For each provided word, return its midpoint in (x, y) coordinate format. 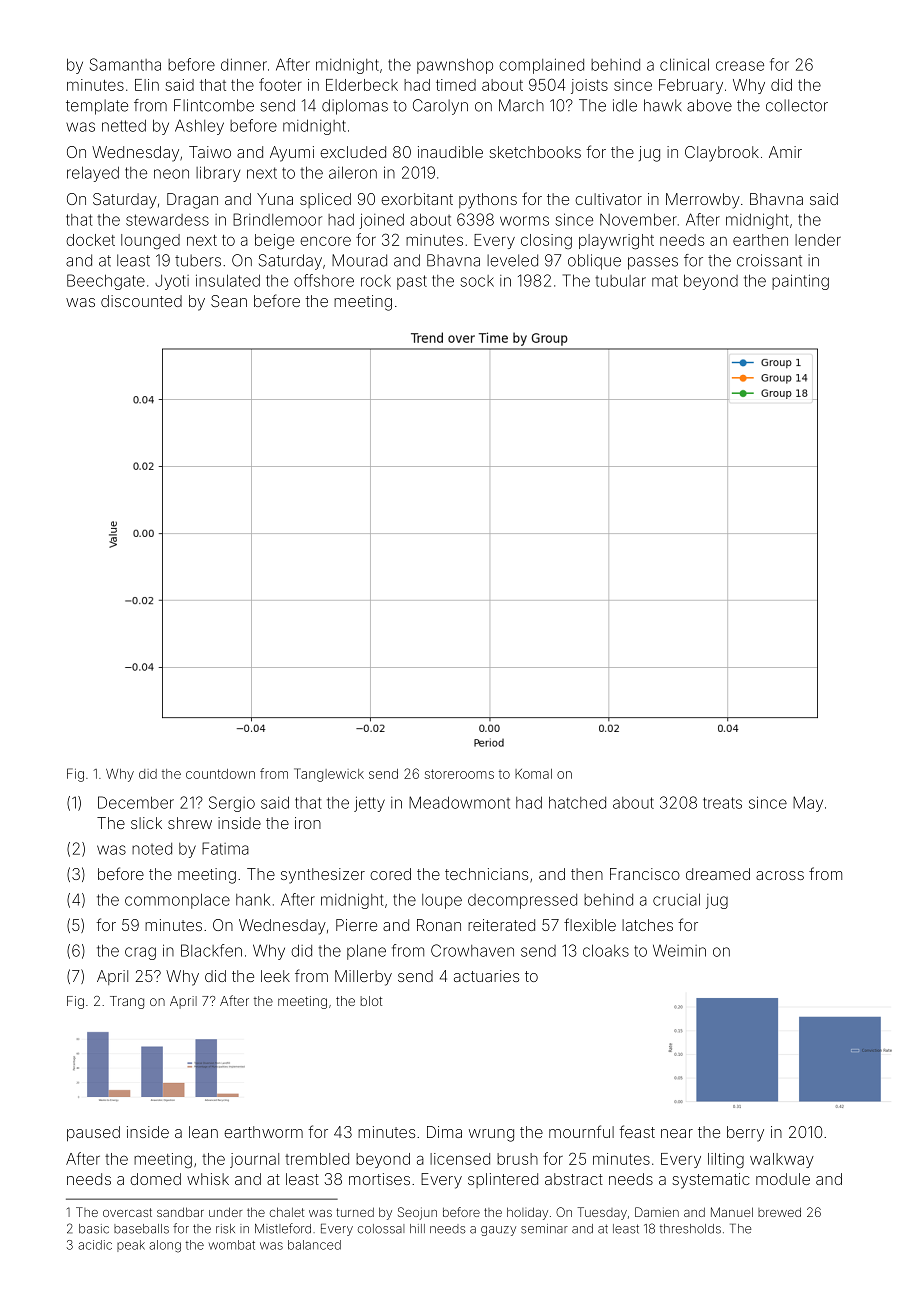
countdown (220, 774)
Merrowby (703, 201)
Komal (533, 774)
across (780, 875)
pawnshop (455, 66)
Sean (229, 301)
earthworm (263, 1132)
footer (280, 84)
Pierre (356, 925)
